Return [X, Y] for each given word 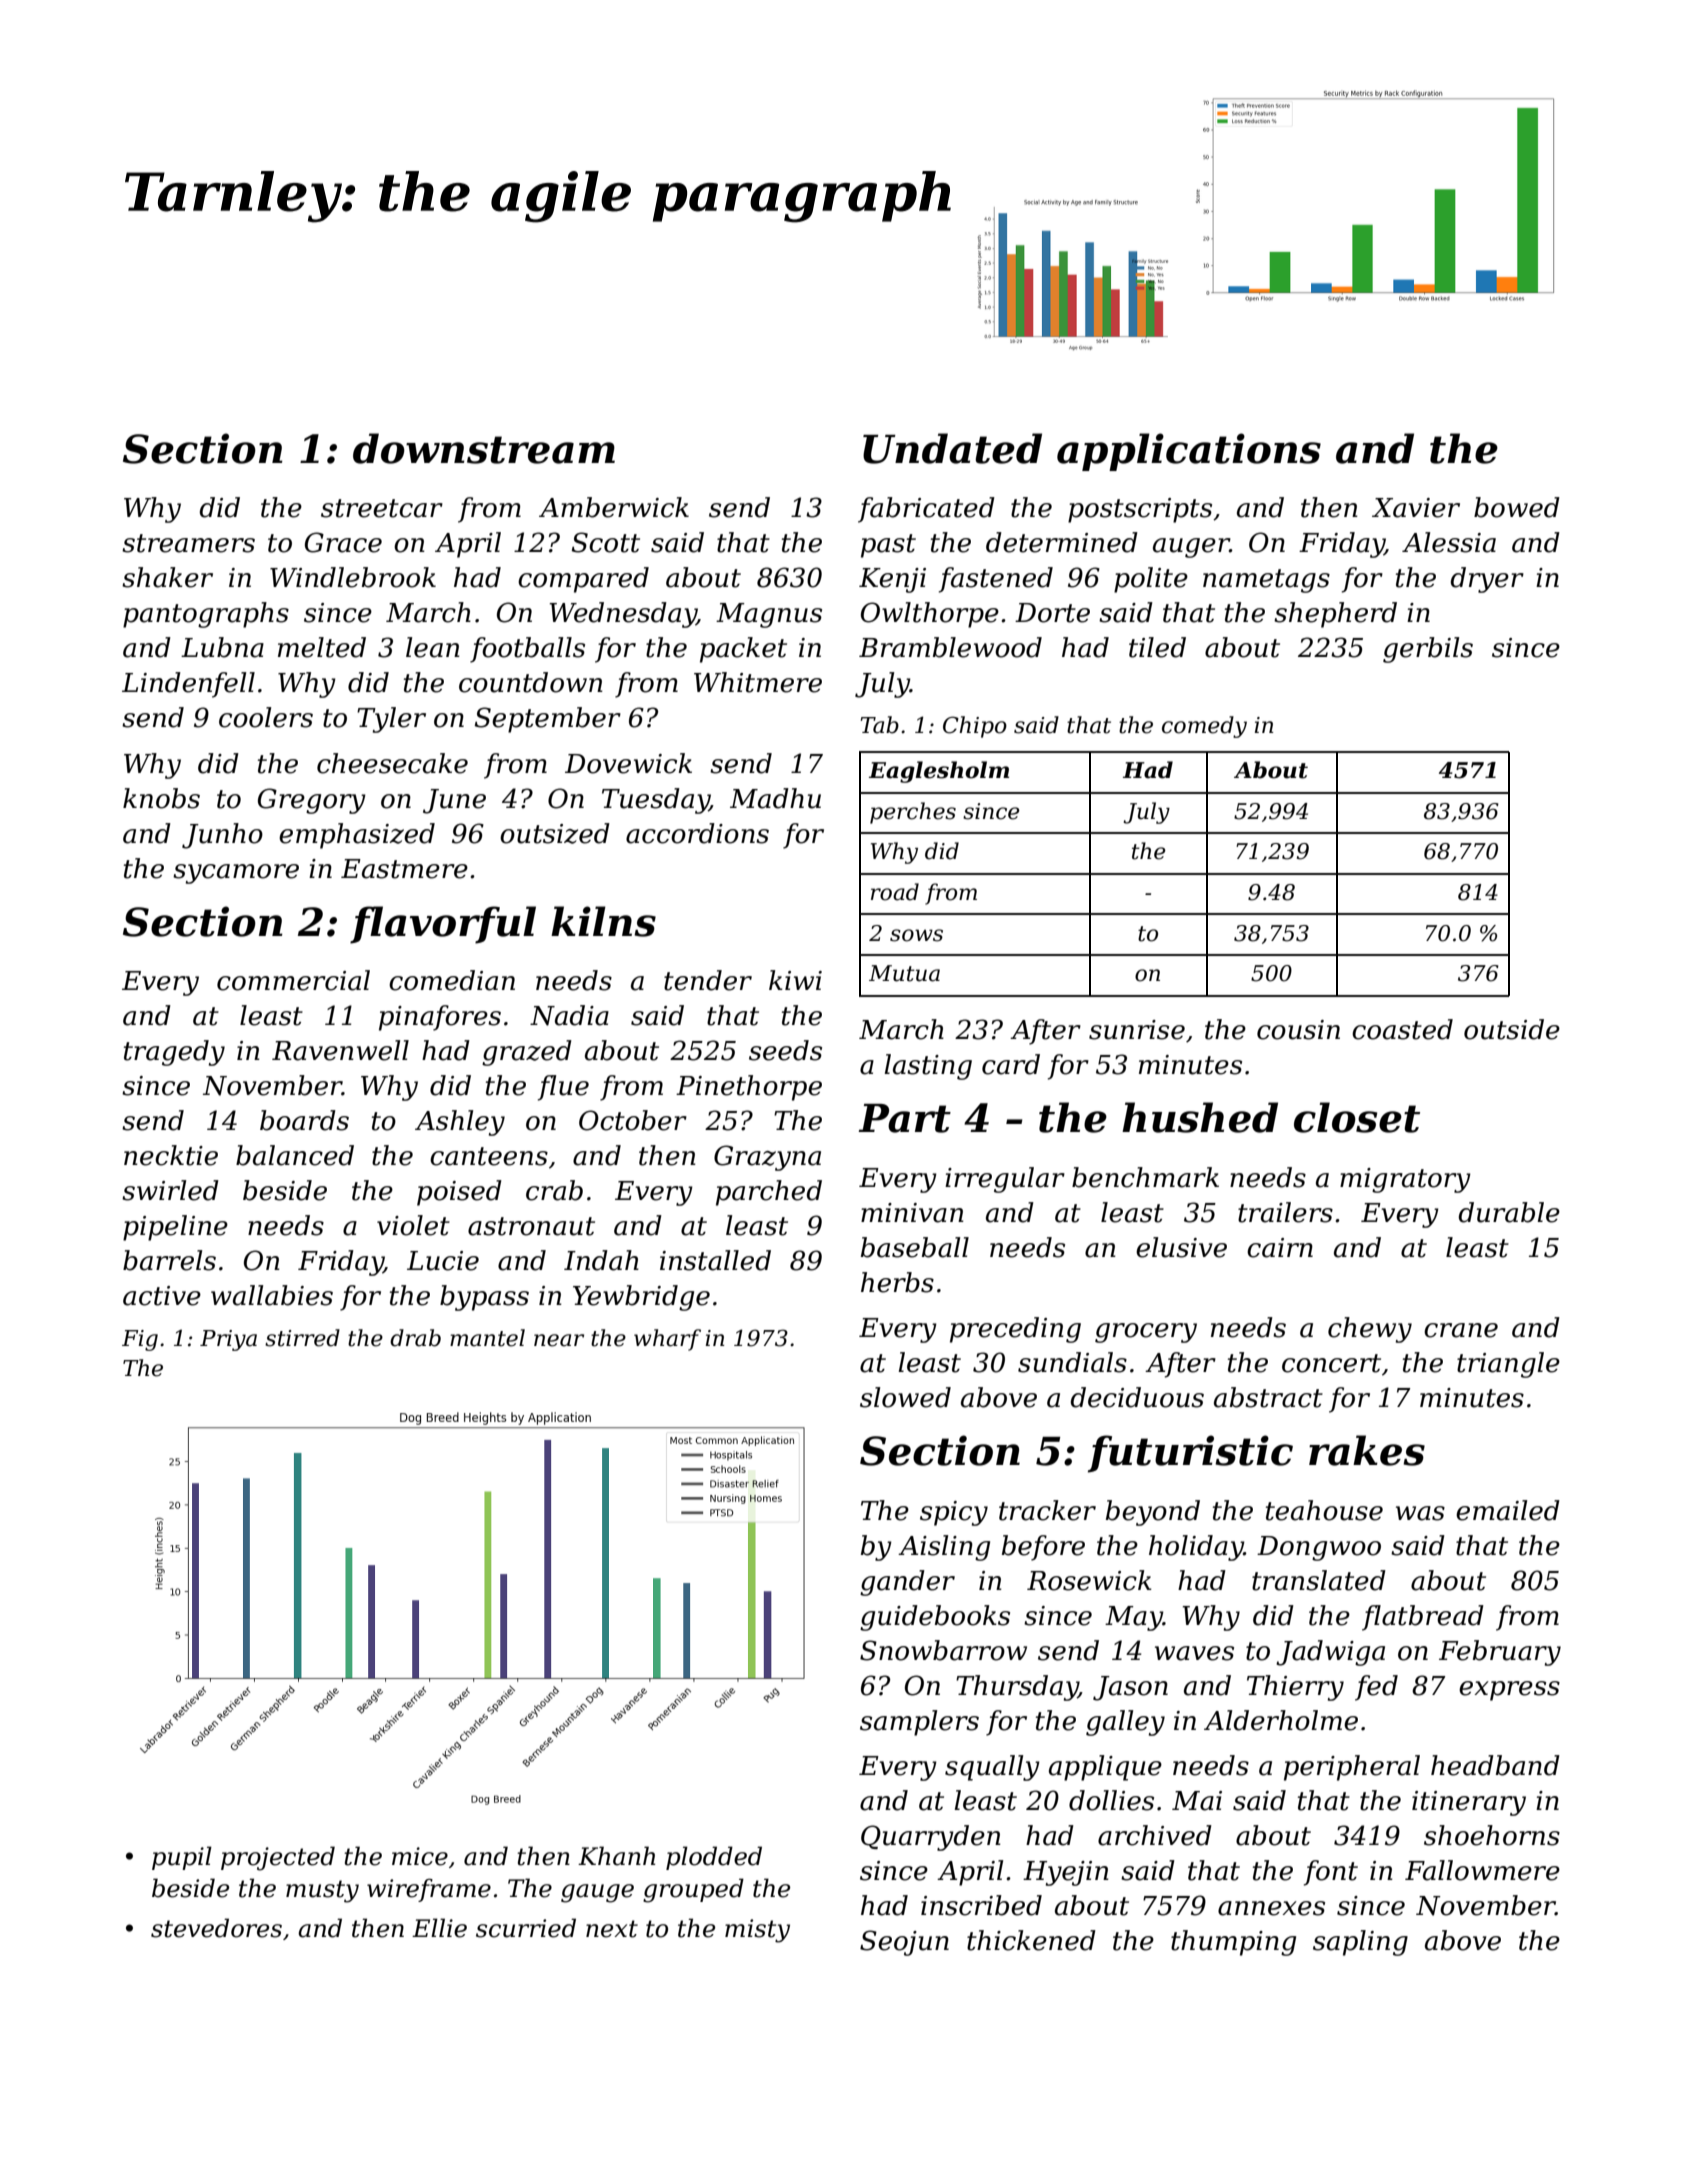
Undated [952, 448]
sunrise [1137, 1030]
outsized [555, 833]
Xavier [1416, 508]
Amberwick [614, 507]
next [612, 1929]
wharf [667, 1340]
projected [278, 1858]
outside [1512, 1029]
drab [415, 1338]
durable [1509, 1212]
